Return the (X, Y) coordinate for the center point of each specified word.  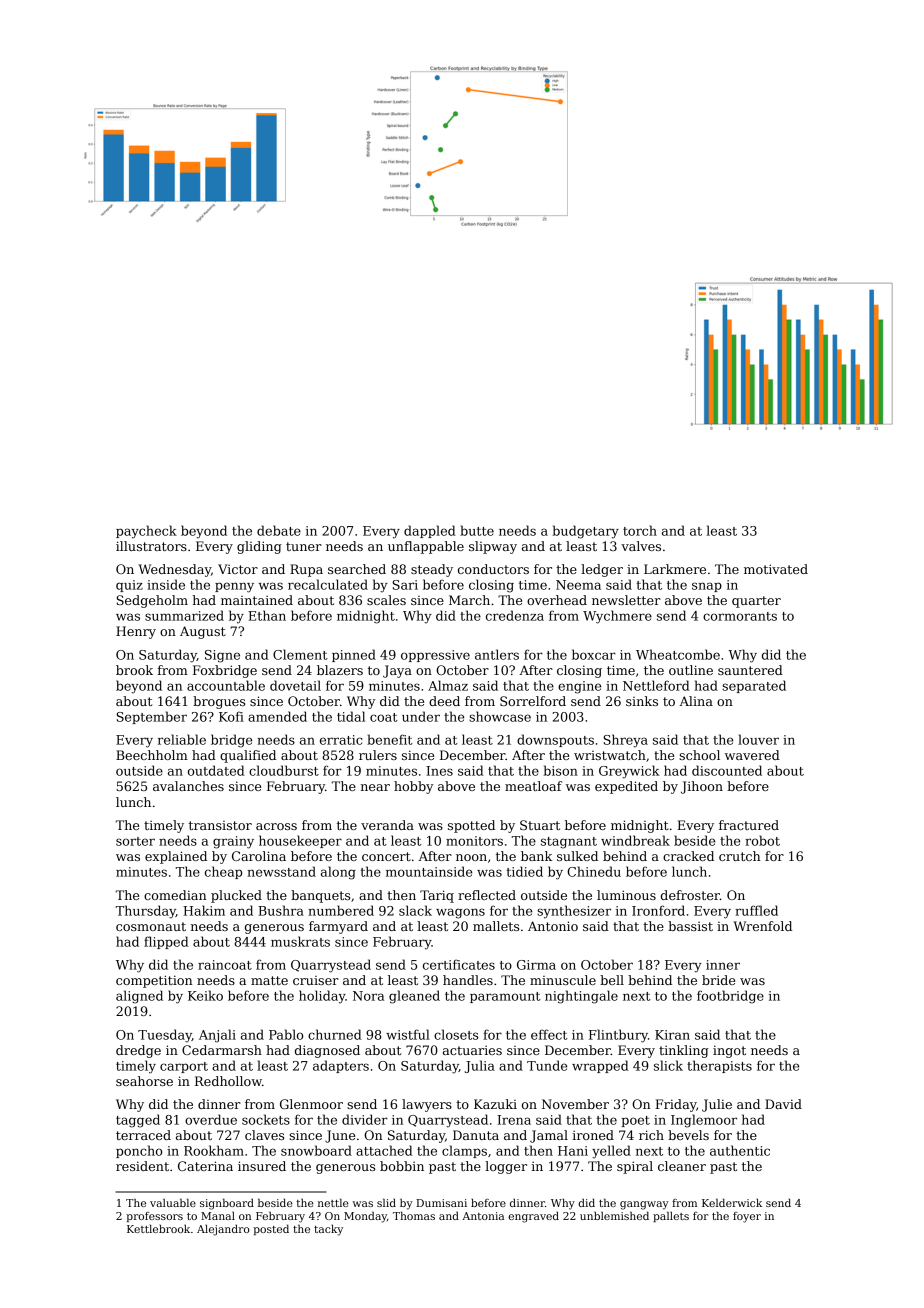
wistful (408, 1034)
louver (758, 739)
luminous (626, 895)
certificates (459, 964)
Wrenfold (762, 926)
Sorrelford (533, 701)
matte (269, 980)
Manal (218, 1216)
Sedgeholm (152, 601)
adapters (341, 1066)
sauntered (750, 670)
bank (536, 856)
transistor (220, 825)
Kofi (231, 716)
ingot (729, 1051)
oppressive (435, 656)
